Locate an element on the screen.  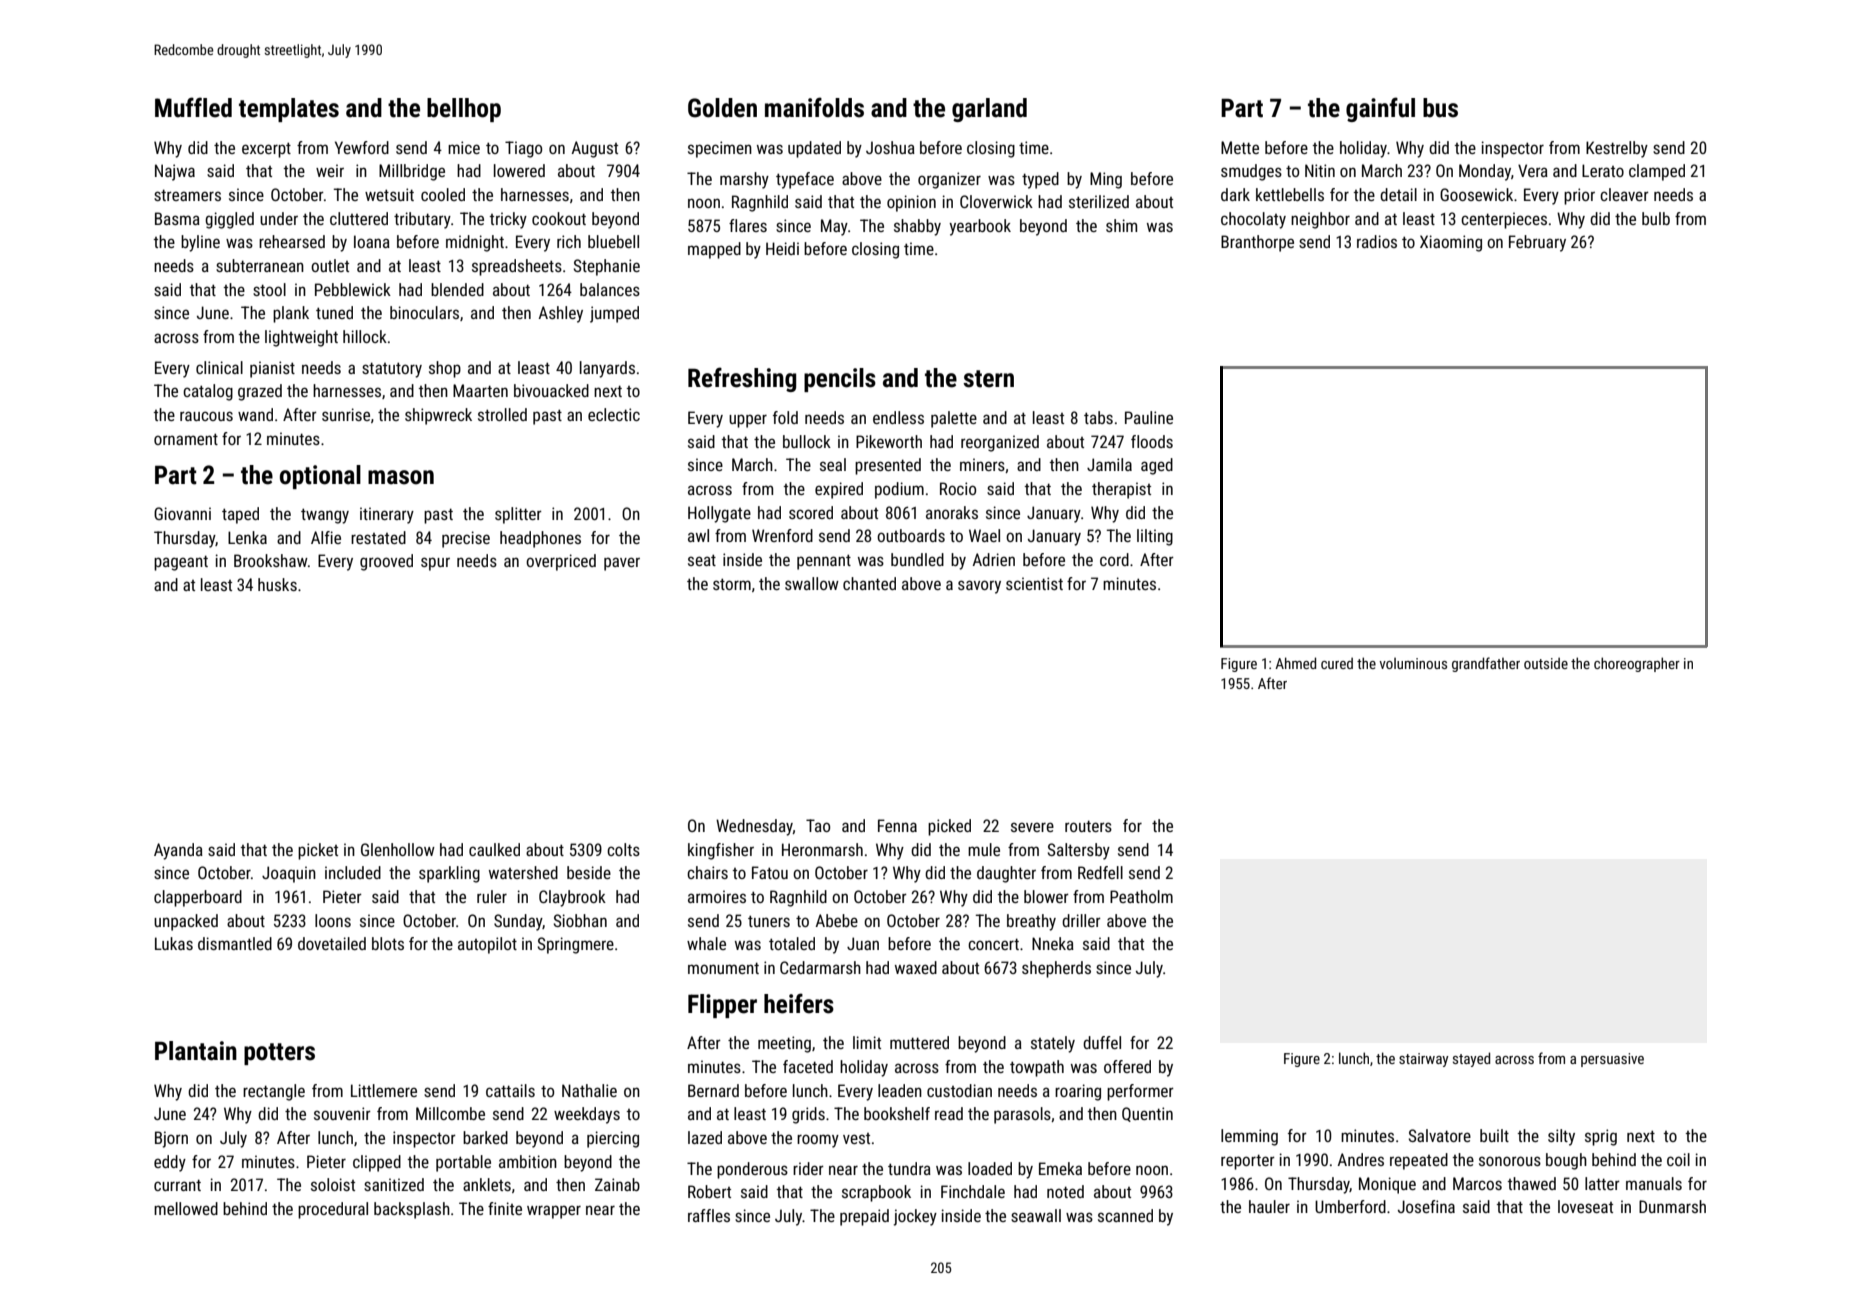
totaled is located at coordinates (792, 943).
